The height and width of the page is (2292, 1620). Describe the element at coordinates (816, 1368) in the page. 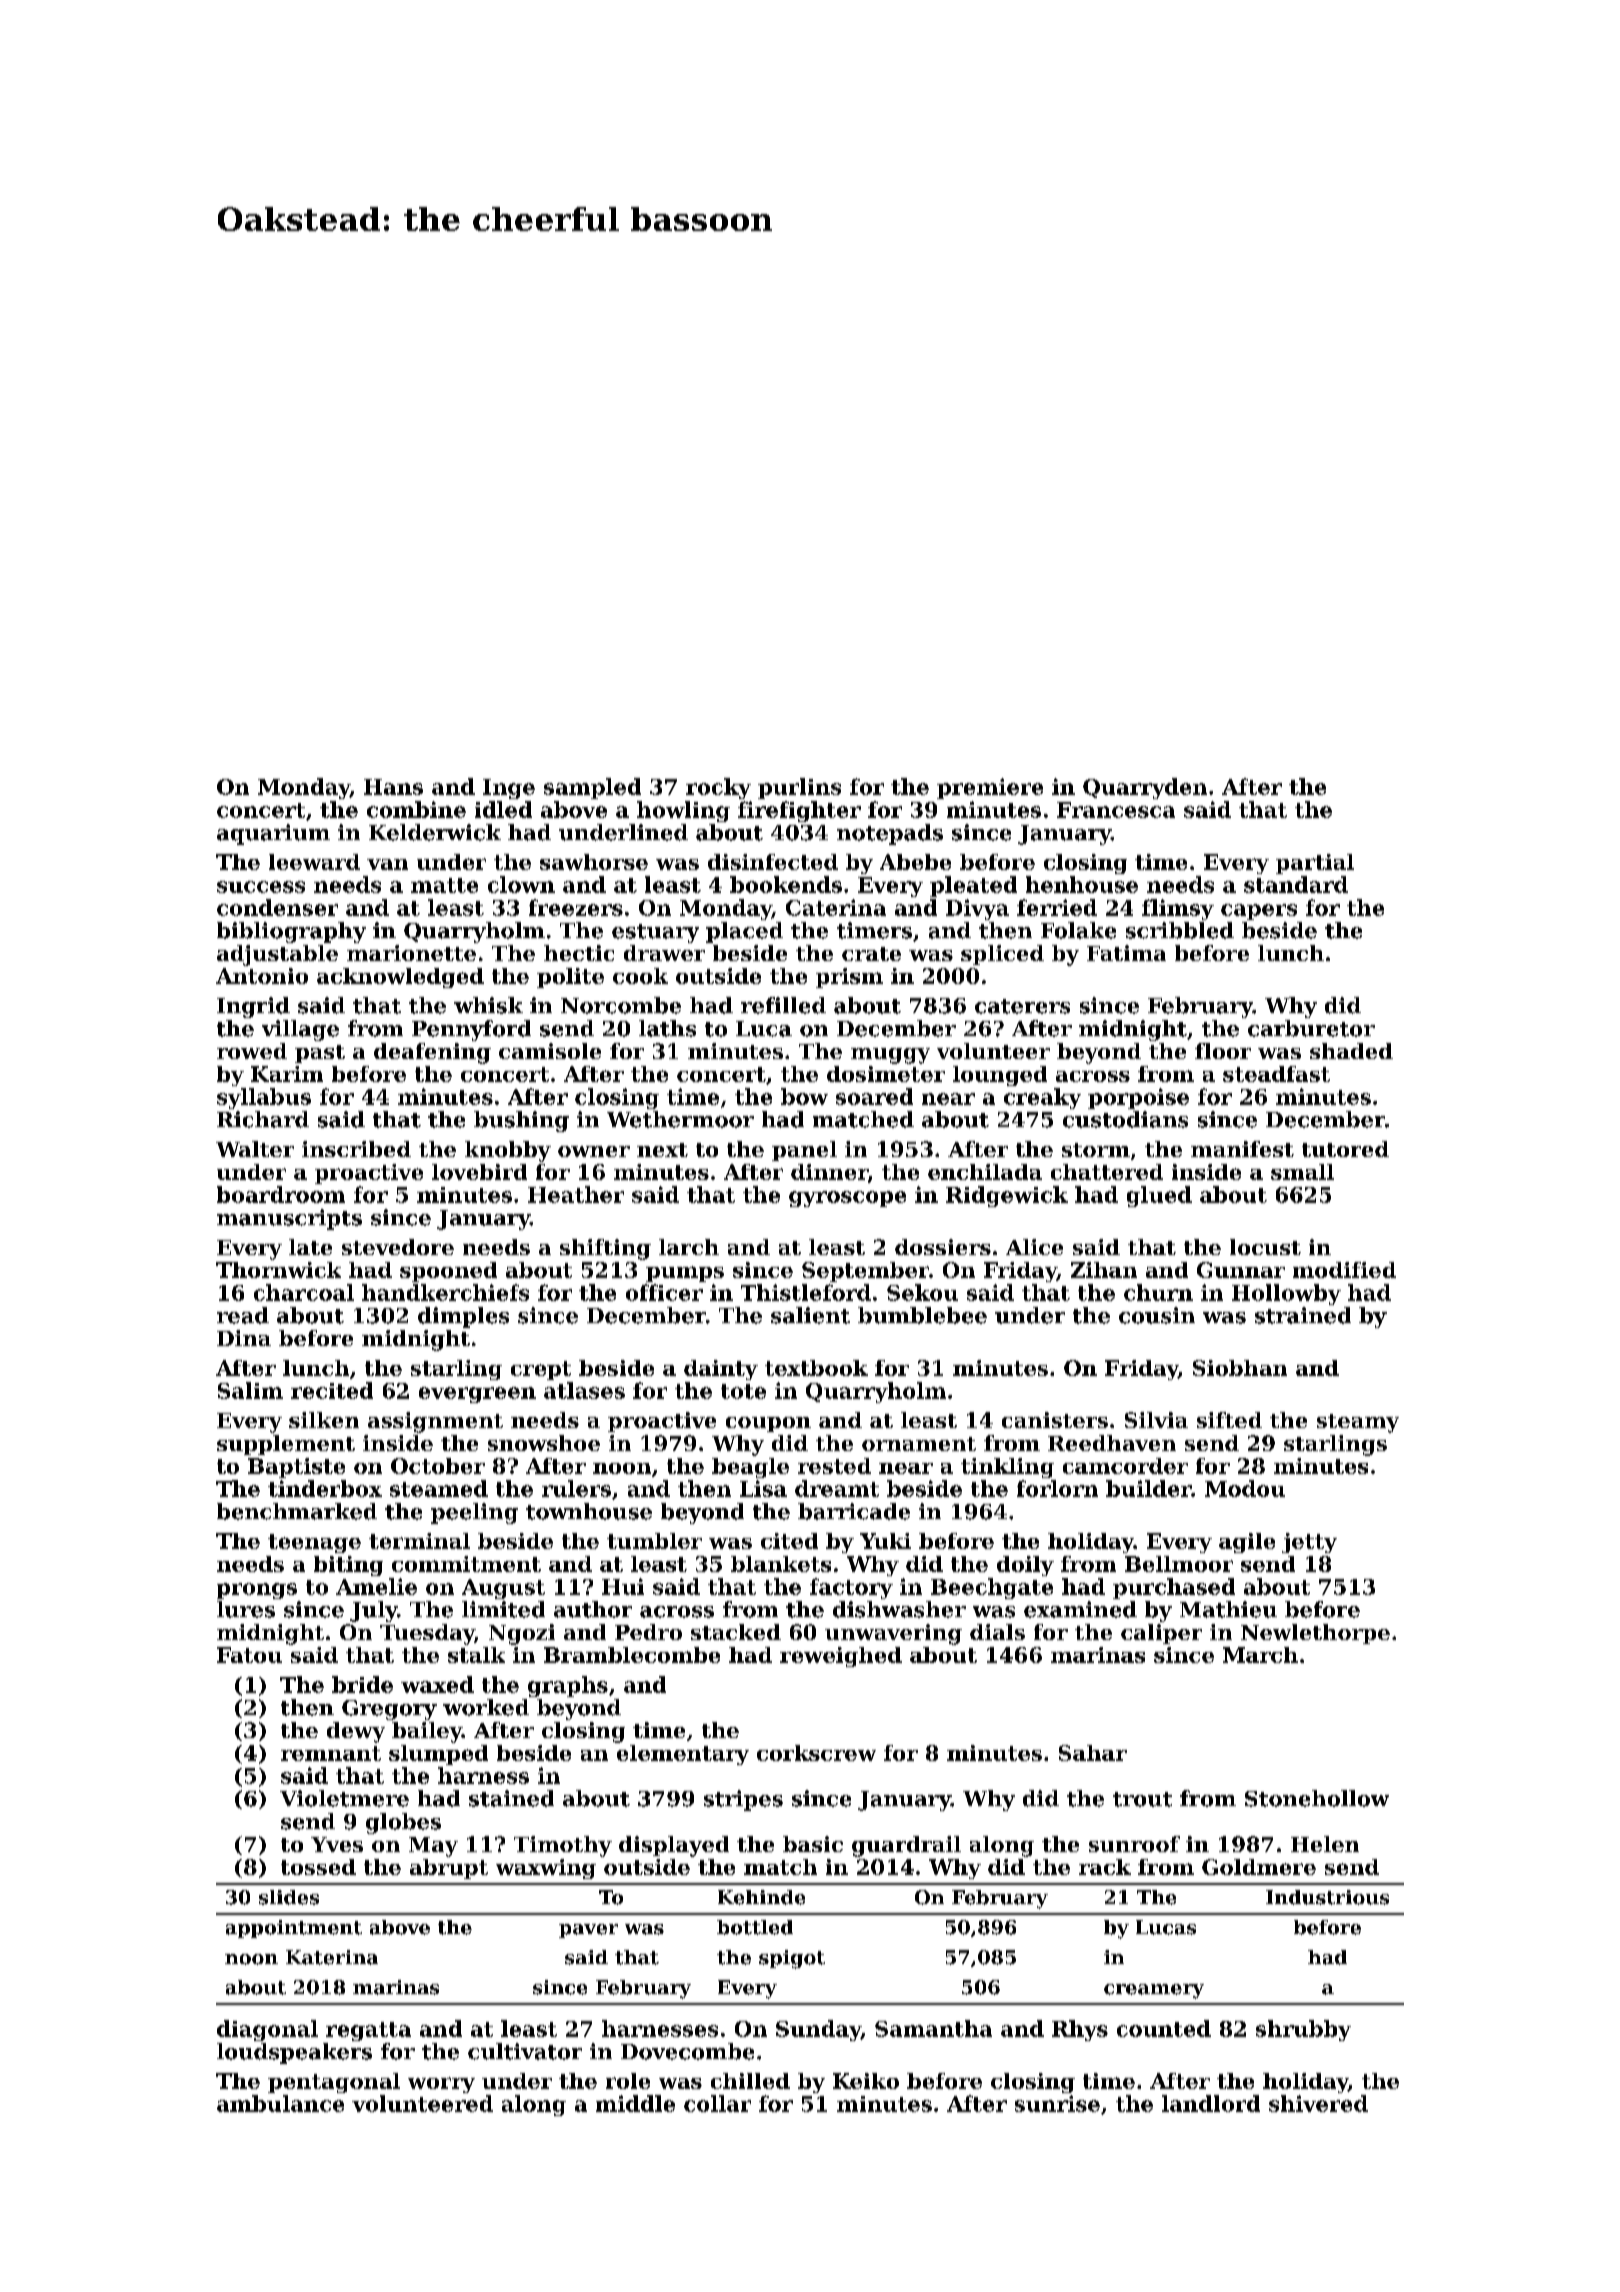

I see `textbook` at that location.
